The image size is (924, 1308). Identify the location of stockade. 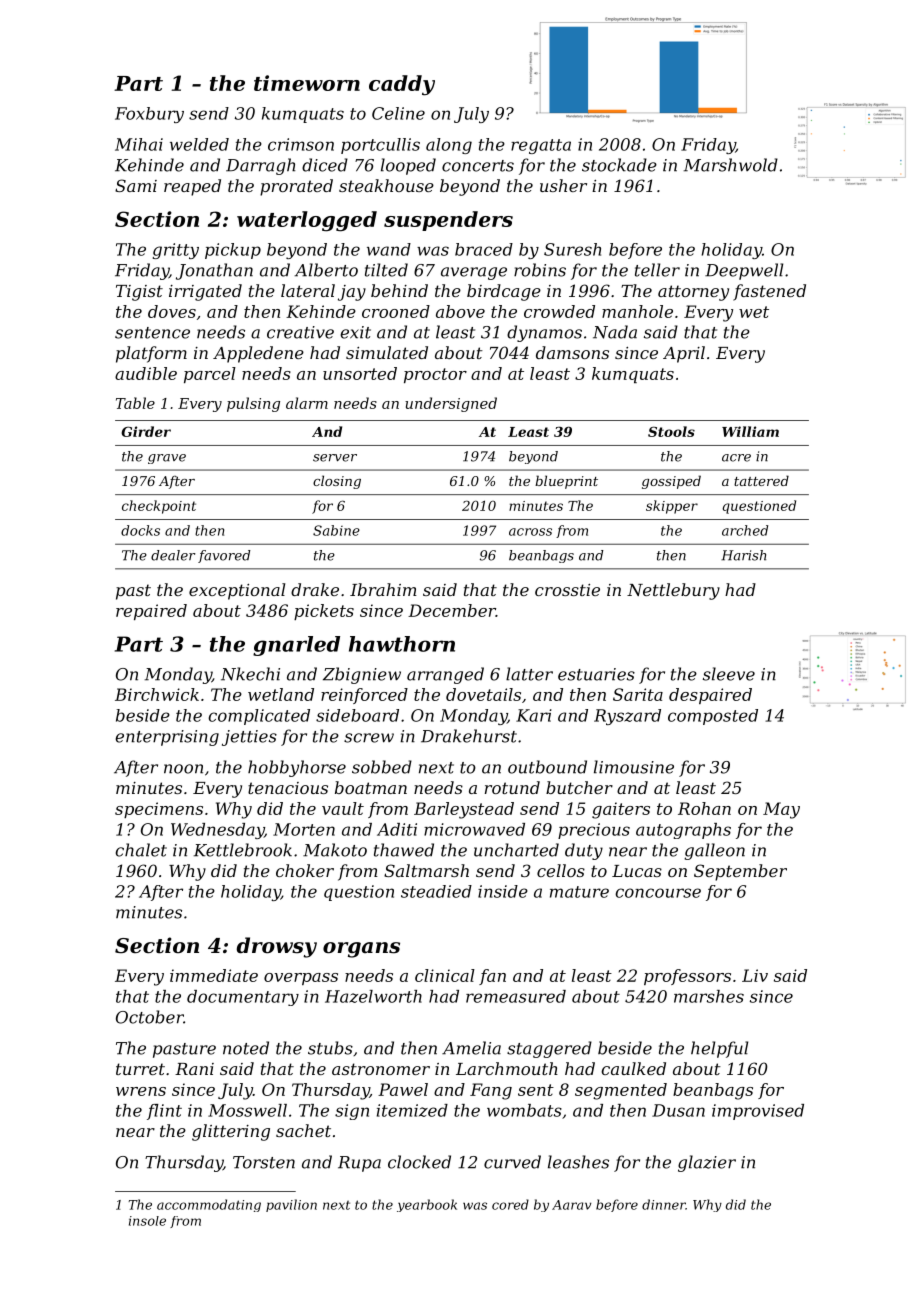
(619, 165).
